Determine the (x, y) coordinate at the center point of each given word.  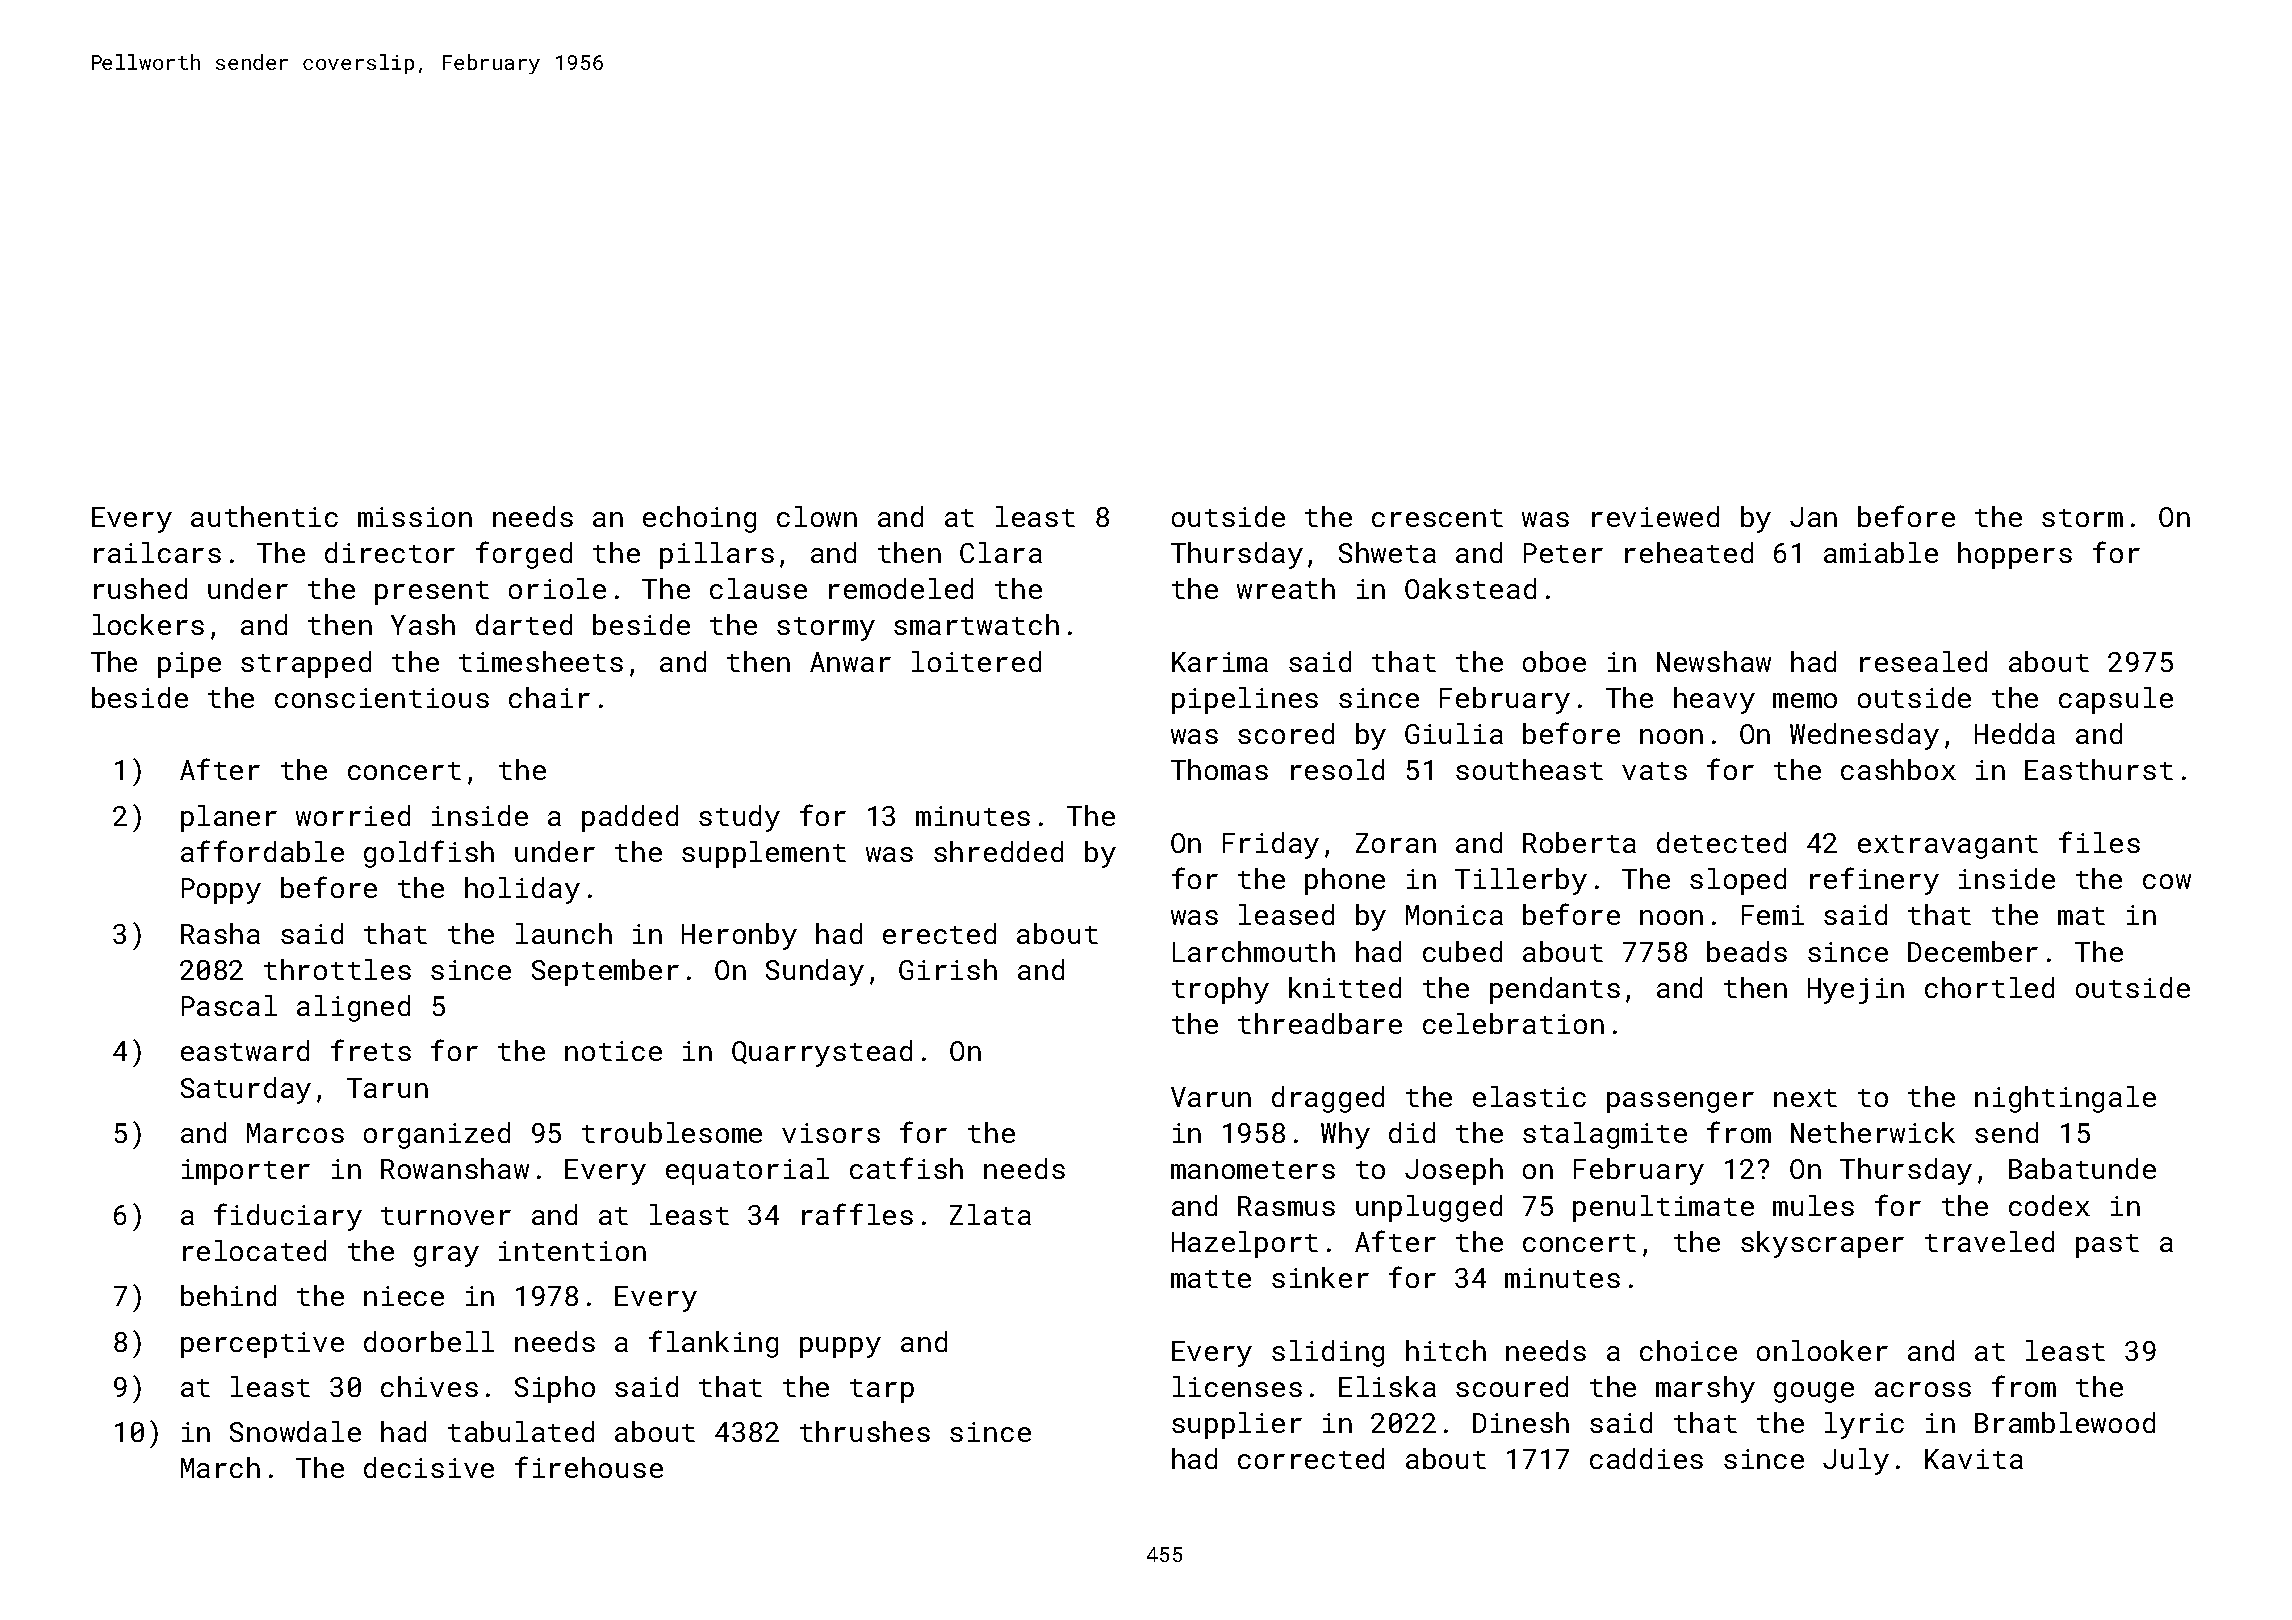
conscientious (382, 698)
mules (1813, 1205)
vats (1654, 771)
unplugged (1429, 1208)
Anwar (850, 662)
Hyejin (1856, 991)
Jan (1813, 517)
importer (246, 1172)
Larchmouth (1254, 951)
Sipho (555, 1389)
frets (371, 1050)
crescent (1437, 518)
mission (415, 517)
